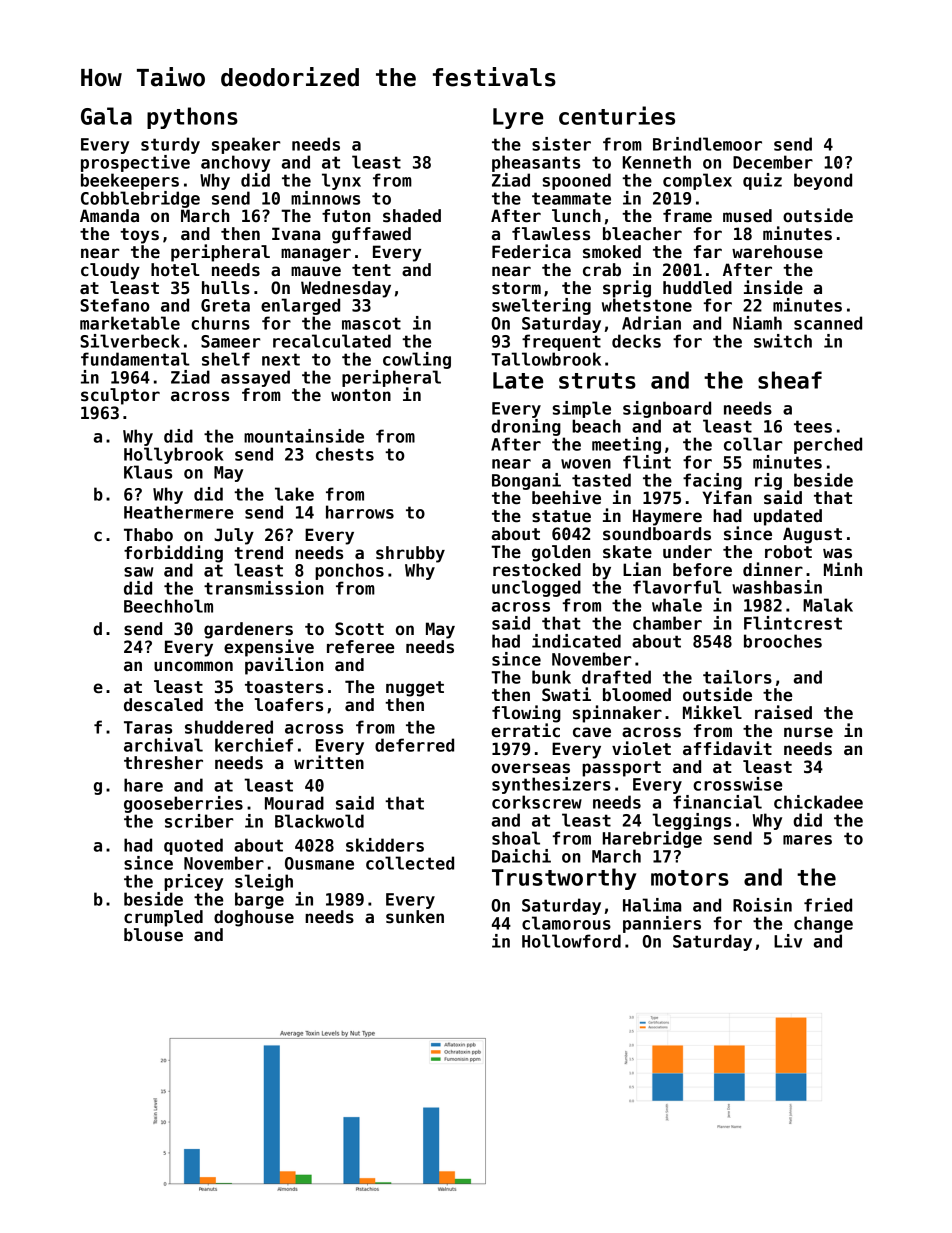 This page has height=1233, width=952. What do you see at coordinates (536, 588) in the page?
I see `unclogged` at bounding box center [536, 588].
